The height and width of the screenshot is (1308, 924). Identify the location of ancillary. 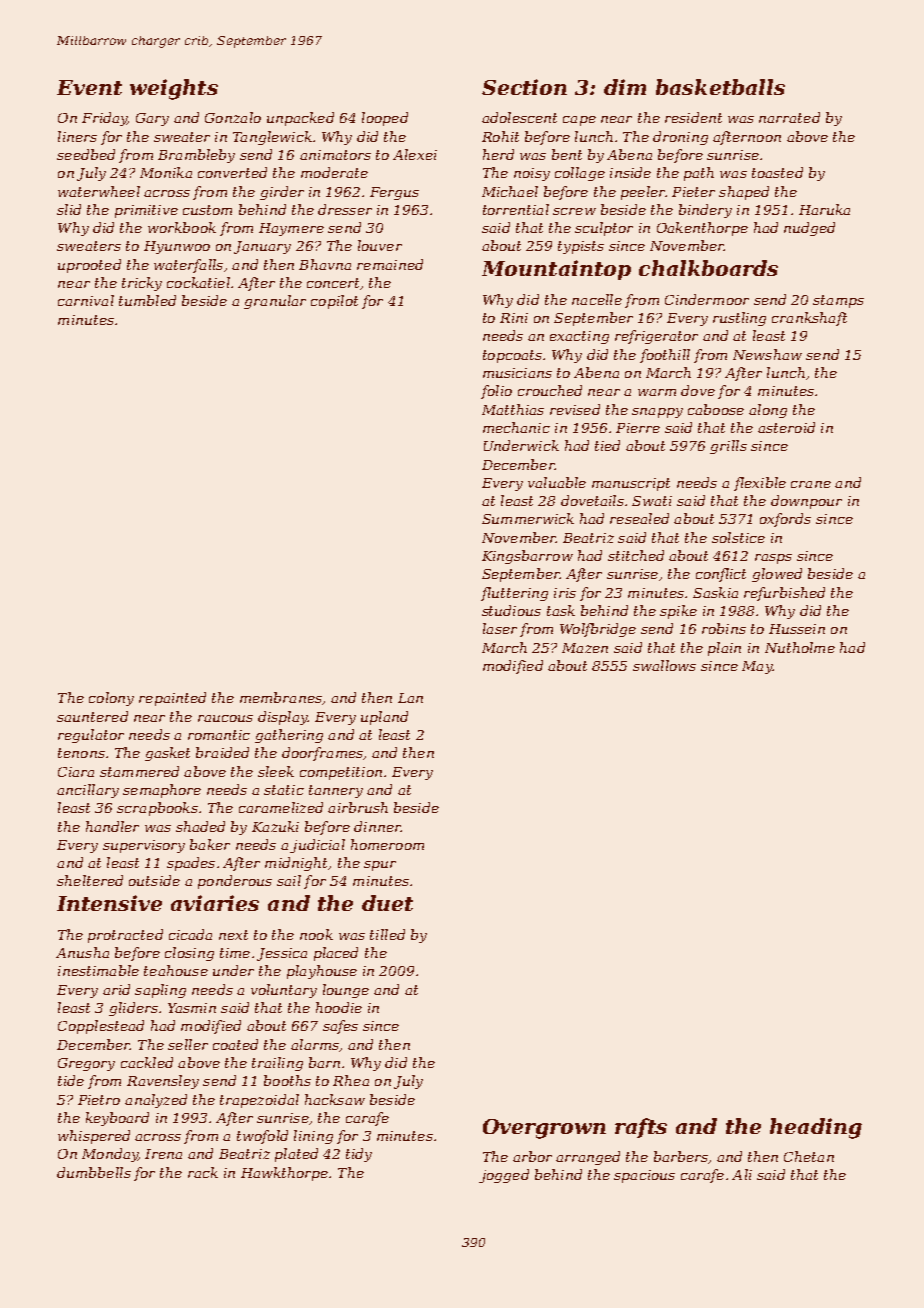
(88, 791).
